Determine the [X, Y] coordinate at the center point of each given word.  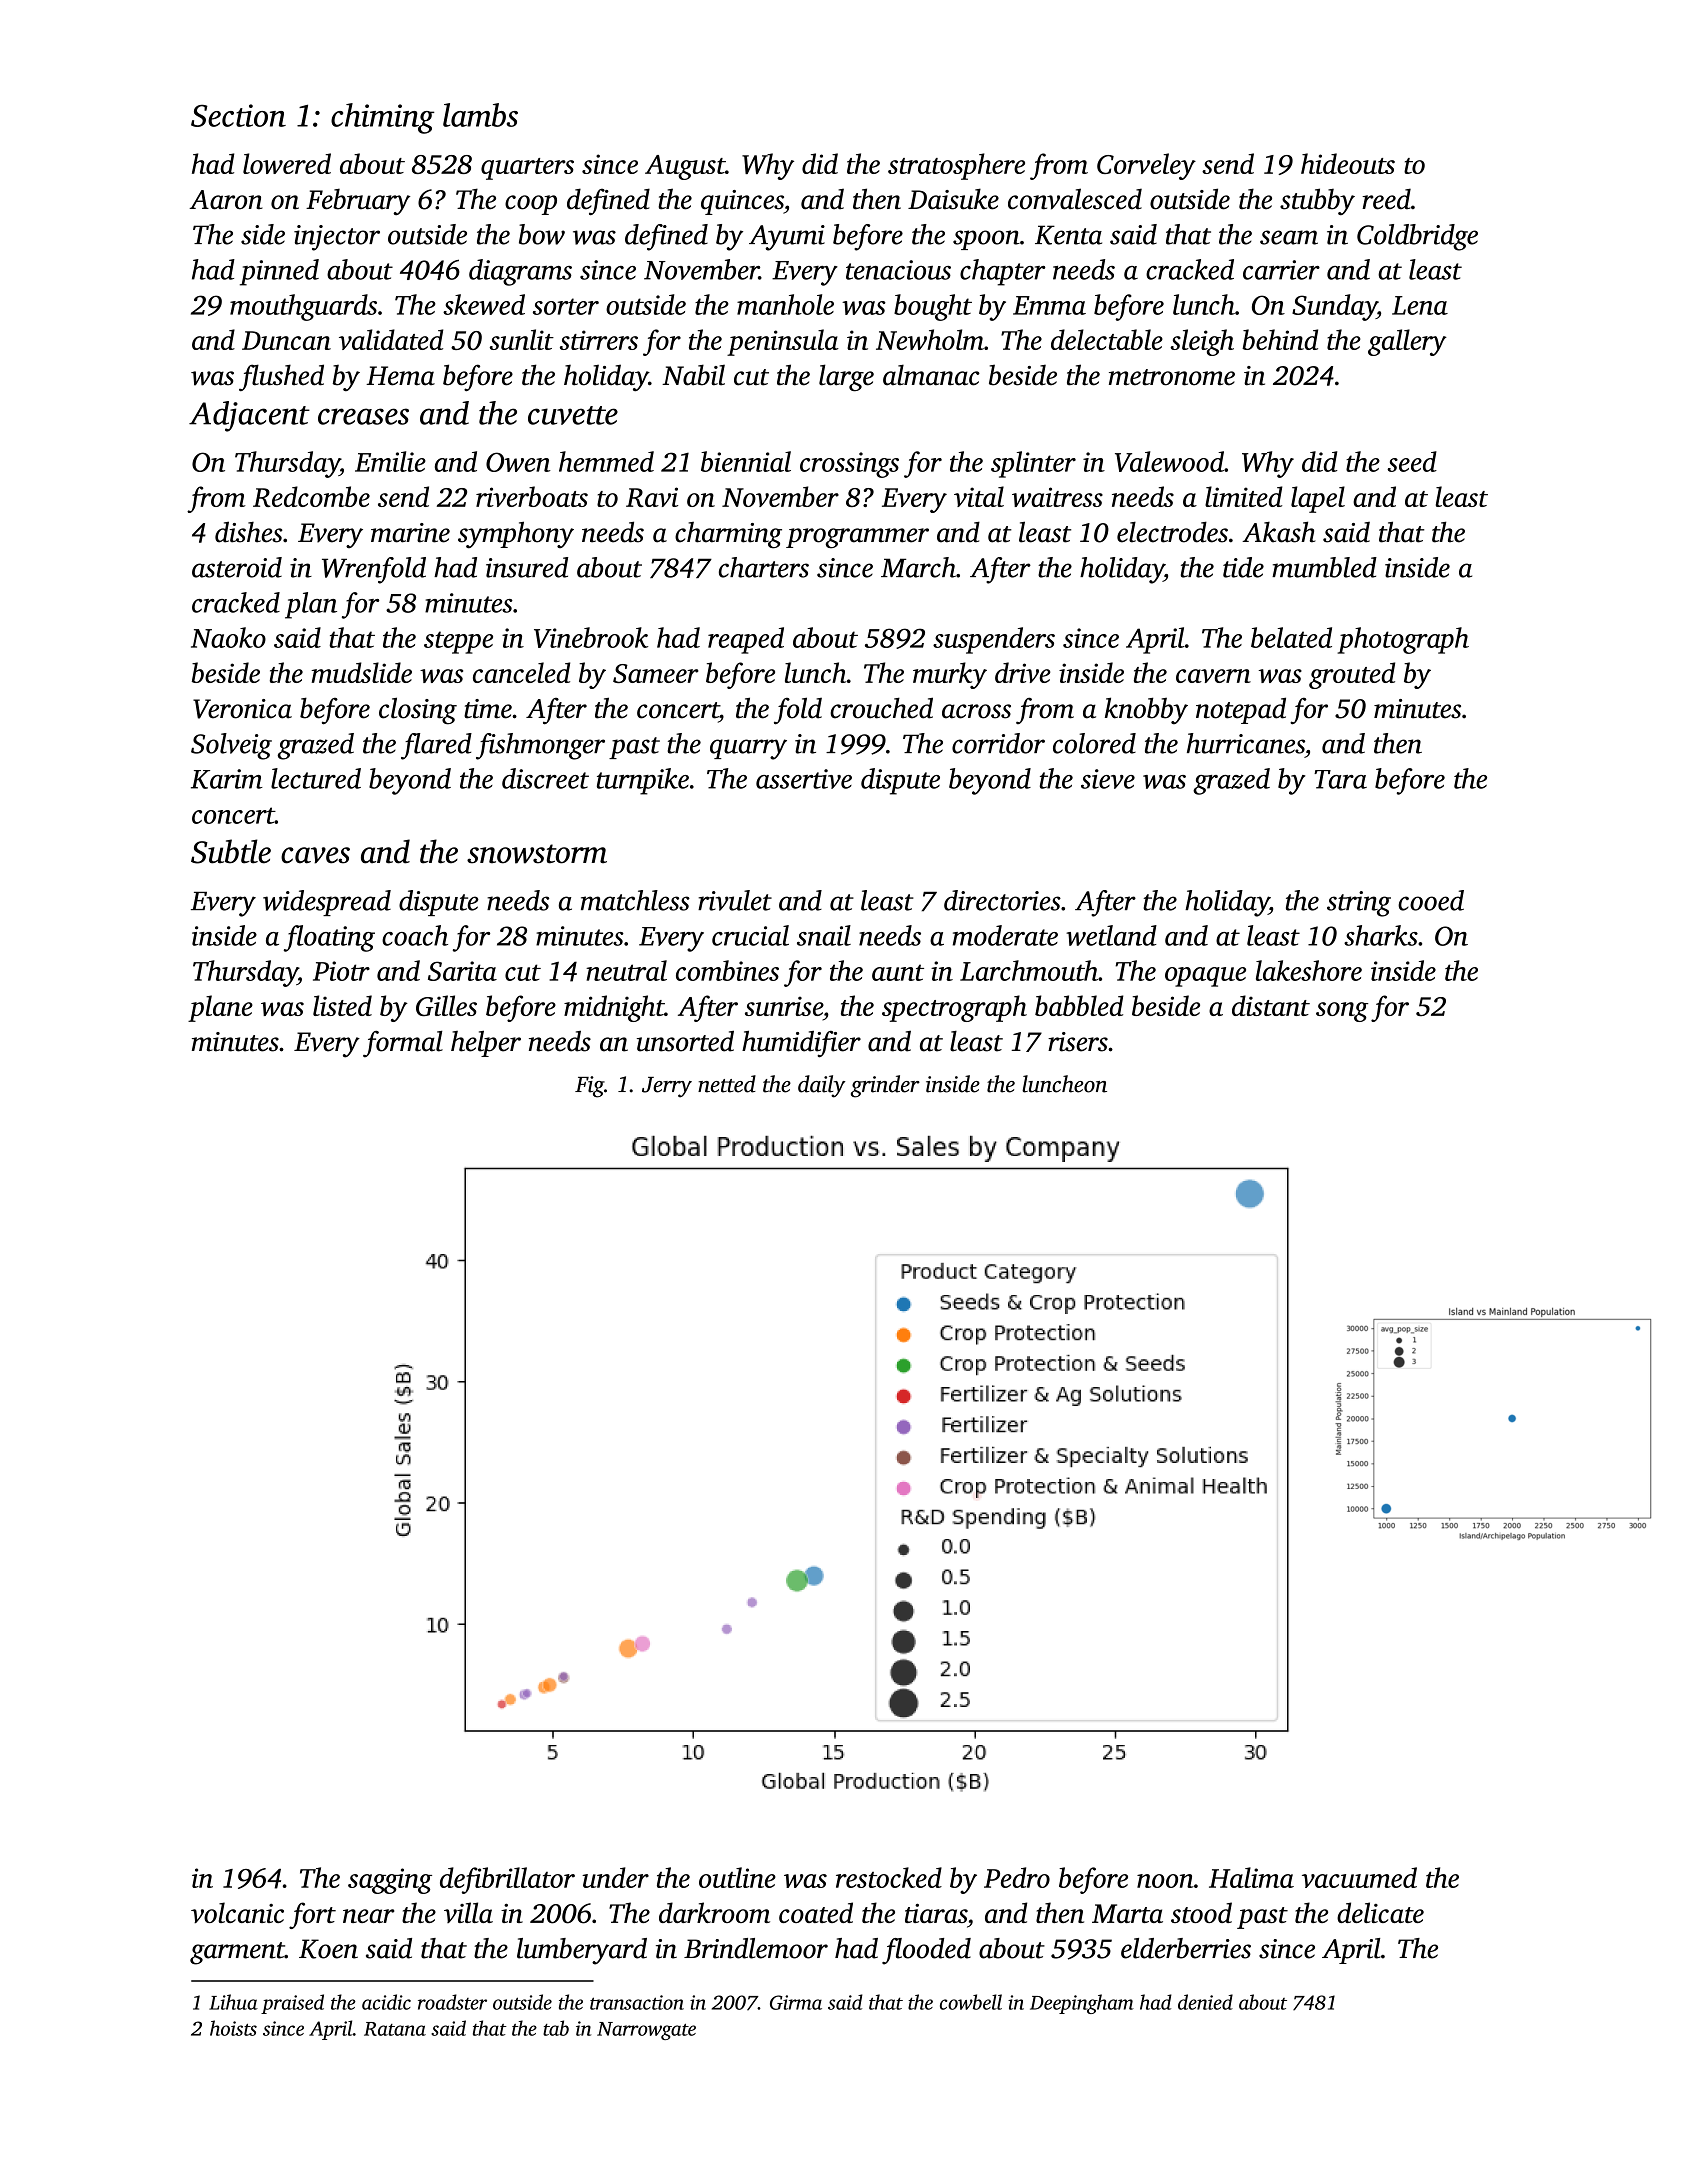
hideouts [1348, 163]
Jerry [667, 1087]
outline [737, 1877]
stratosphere [956, 166]
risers [1078, 1042]
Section [238, 115]
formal [403, 1044]
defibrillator [507, 1880]
